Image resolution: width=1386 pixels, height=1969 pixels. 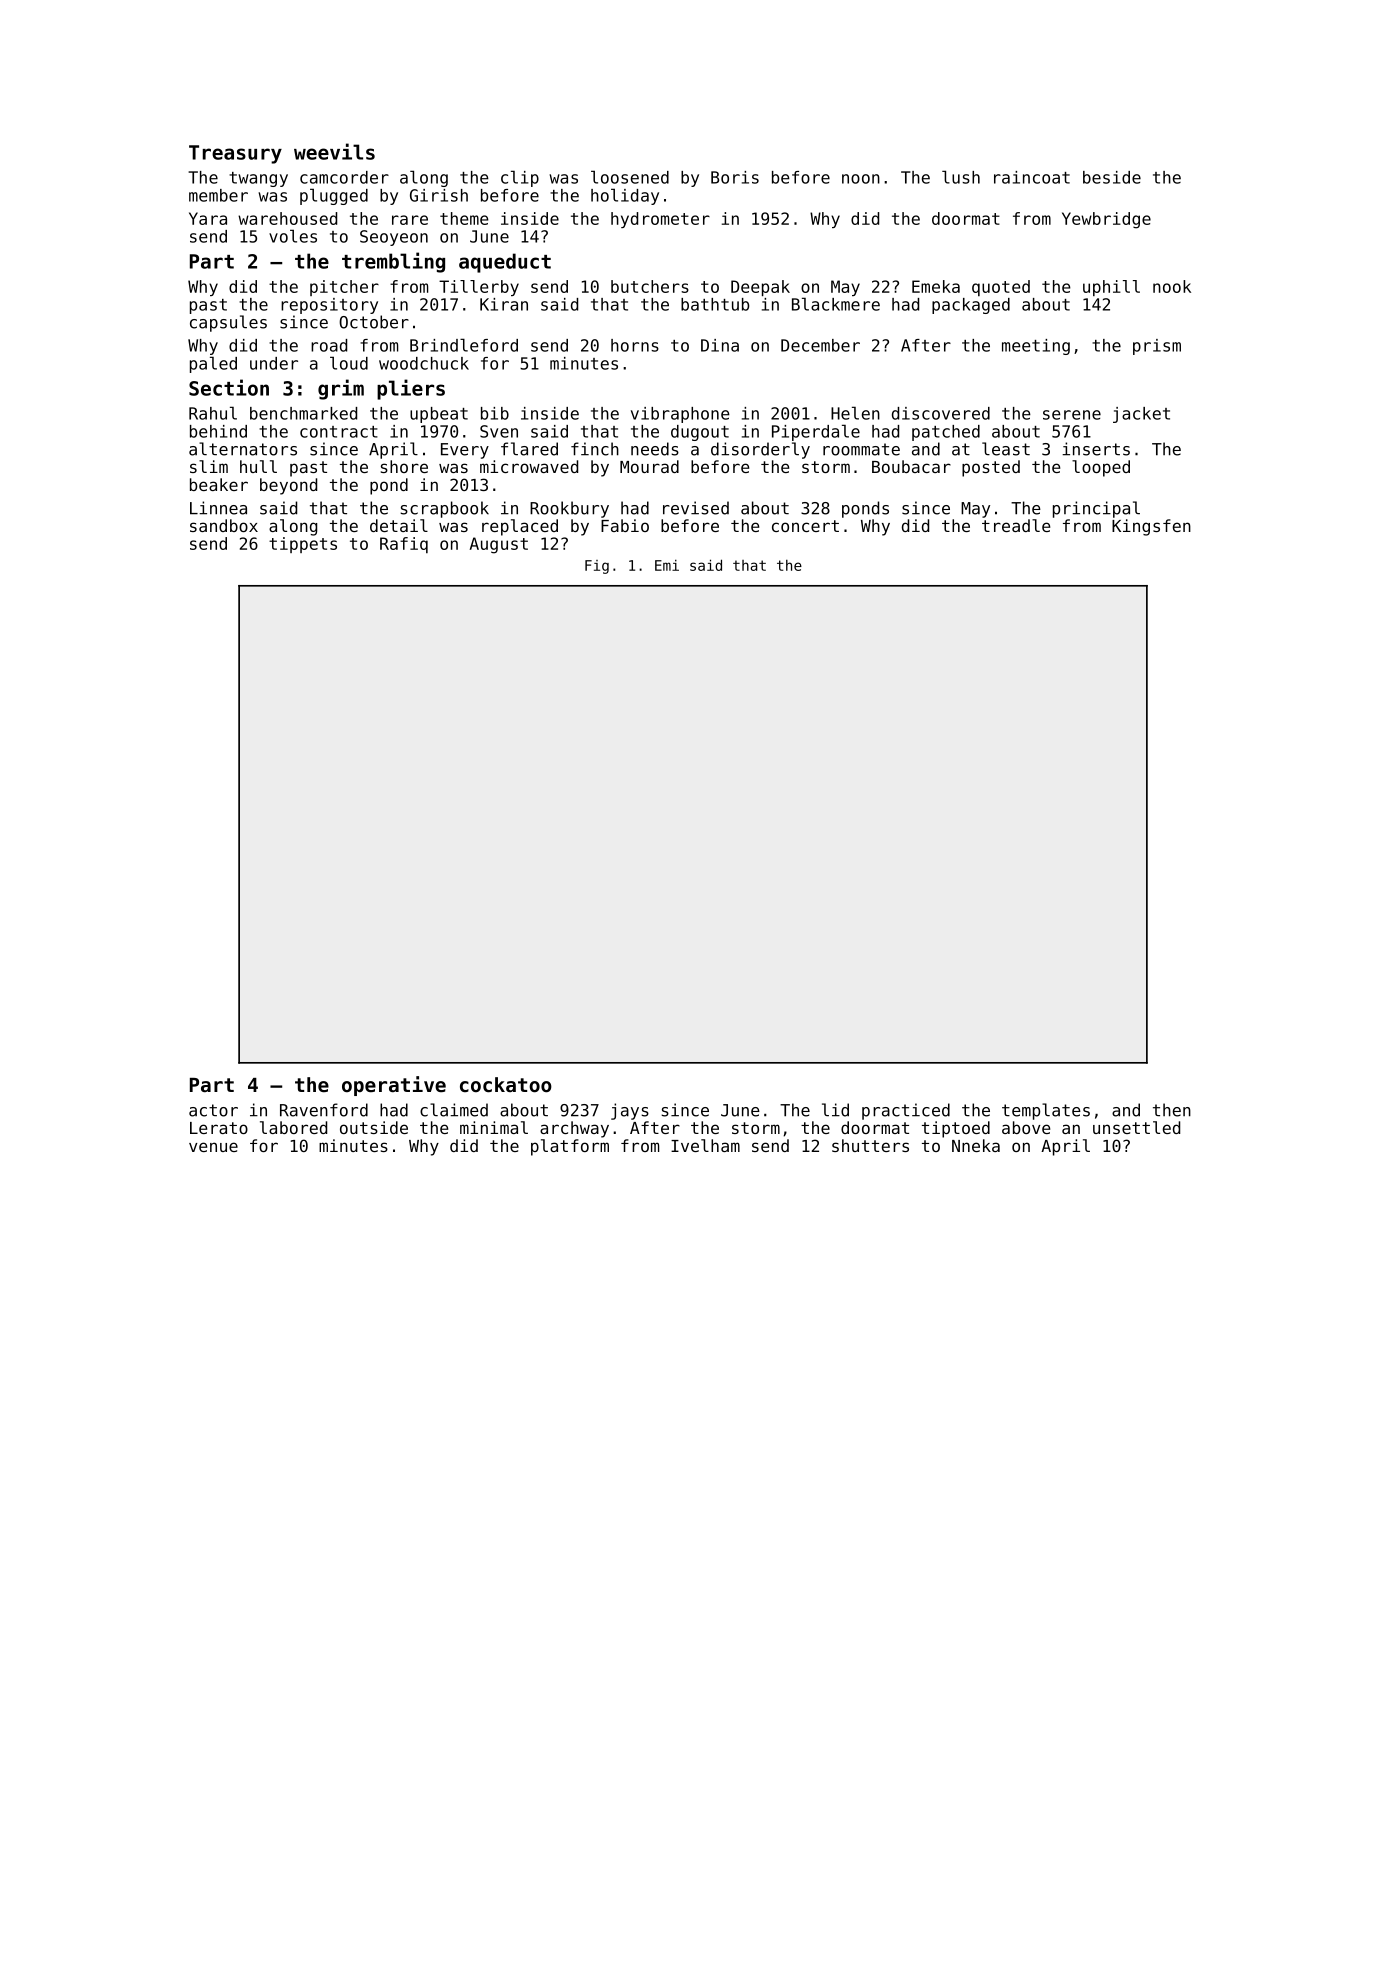 What do you see at coordinates (870, 1145) in the screenshot?
I see `shutters` at bounding box center [870, 1145].
